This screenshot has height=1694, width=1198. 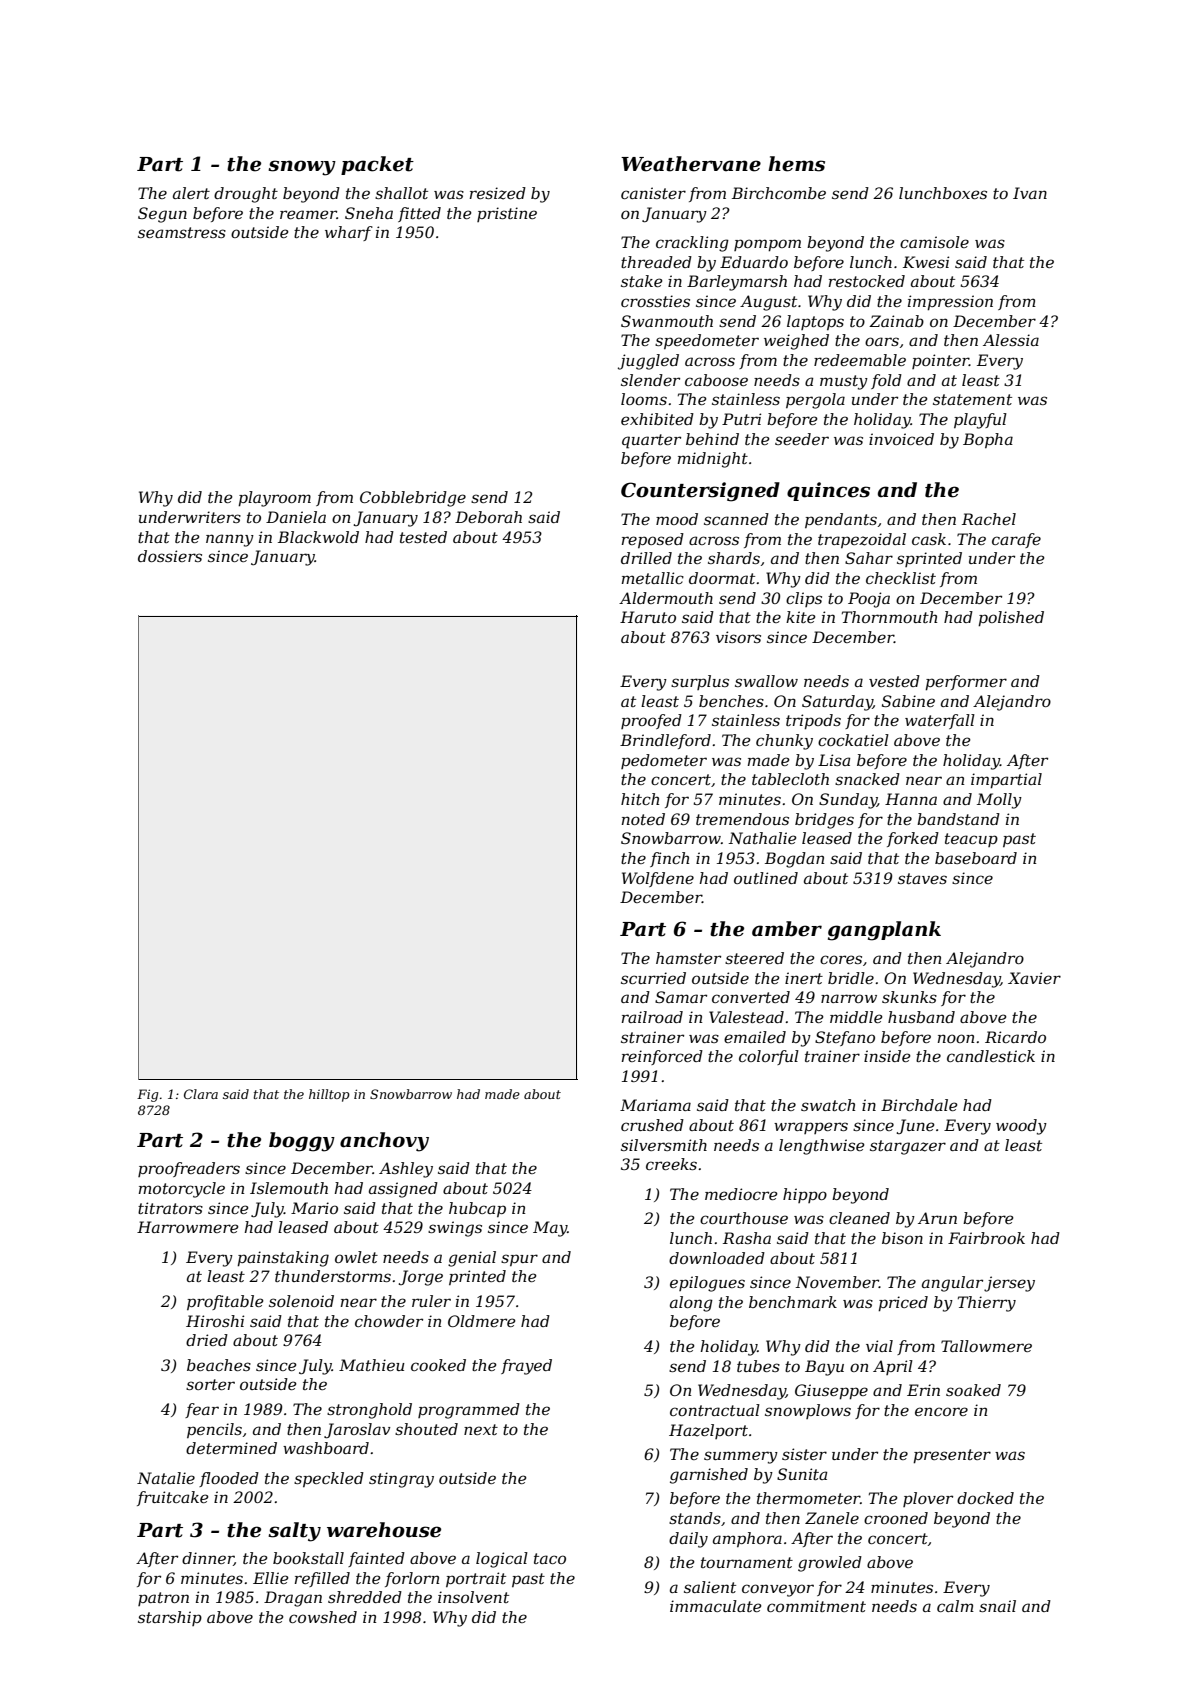 What do you see at coordinates (349, 233) in the screenshot?
I see `wharf` at bounding box center [349, 233].
